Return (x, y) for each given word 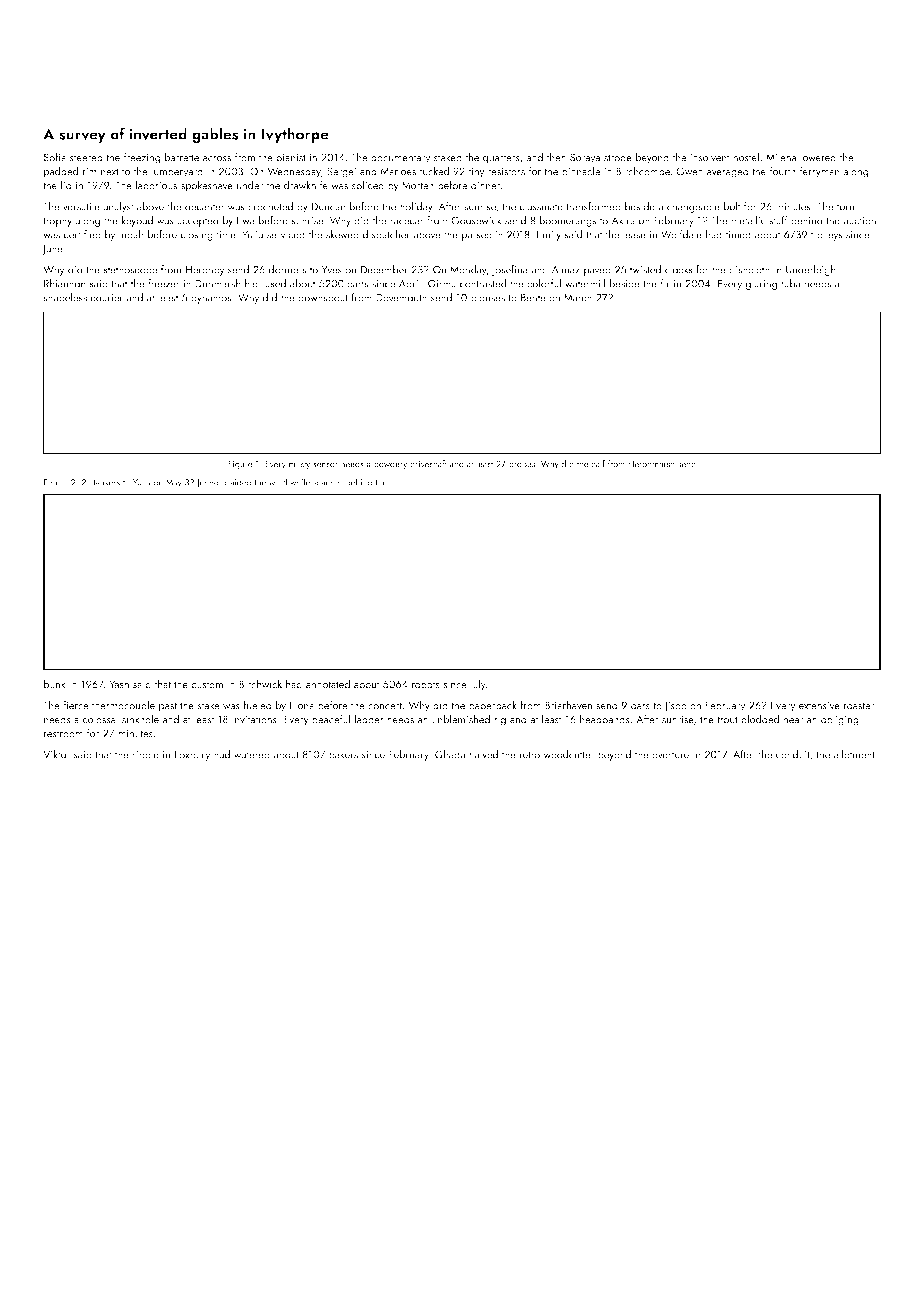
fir (665, 283)
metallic (748, 220)
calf (598, 464)
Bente (533, 298)
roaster (859, 706)
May (174, 483)
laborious (156, 185)
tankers (106, 482)
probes (522, 465)
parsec (476, 237)
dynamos (211, 298)
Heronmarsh (651, 464)
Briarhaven (568, 705)
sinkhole (140, 719)
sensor (325, 465)
